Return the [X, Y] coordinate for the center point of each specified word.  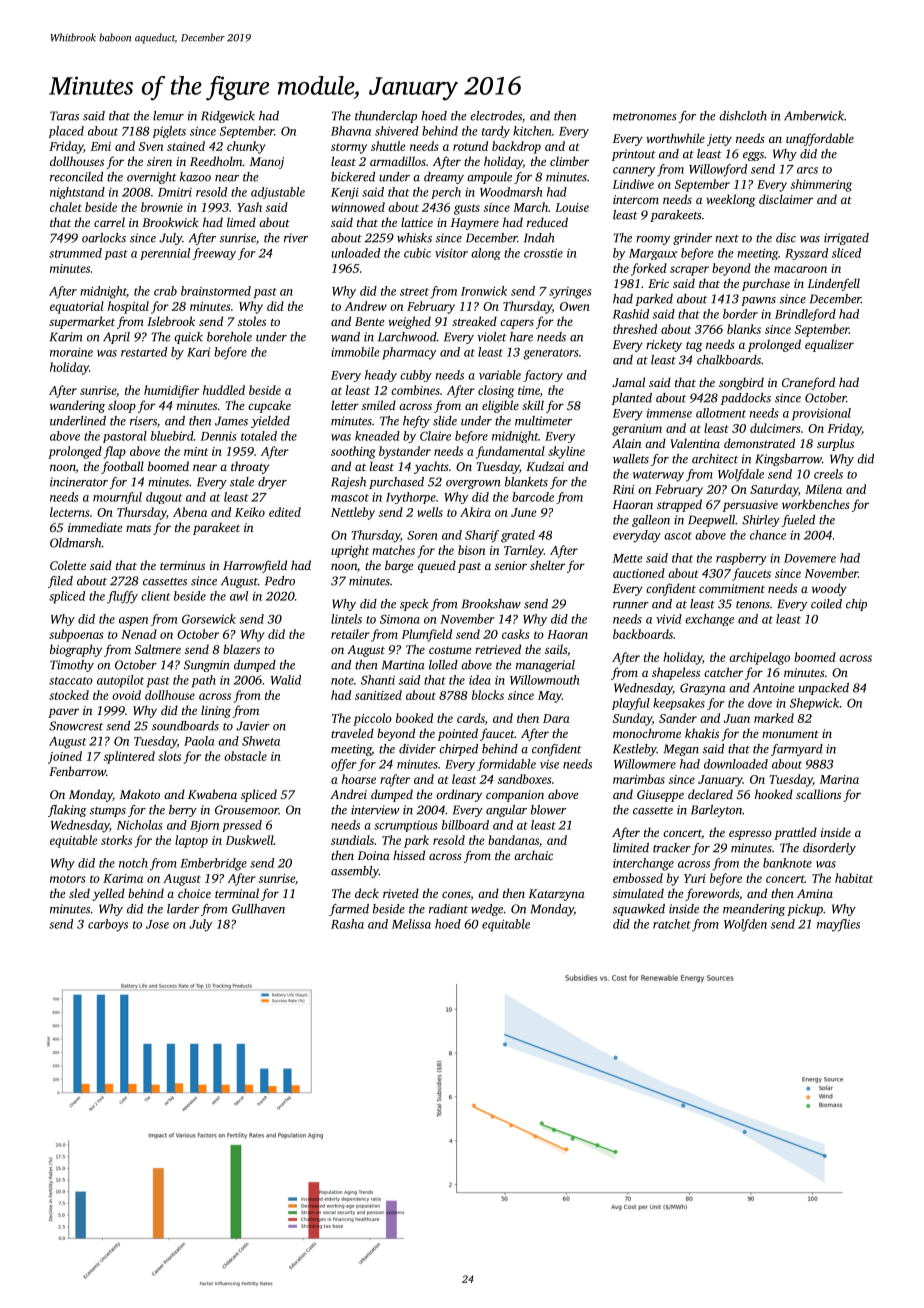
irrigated [846, 239]
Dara [556, 718]
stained [186, 146]
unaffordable [820, 139]
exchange [709, 620]
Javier [253, 726]
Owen [575, 306]
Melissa [411, 924]
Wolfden [745, 925]
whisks [414, 238]
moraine [71, 352]
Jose [157, 924]
